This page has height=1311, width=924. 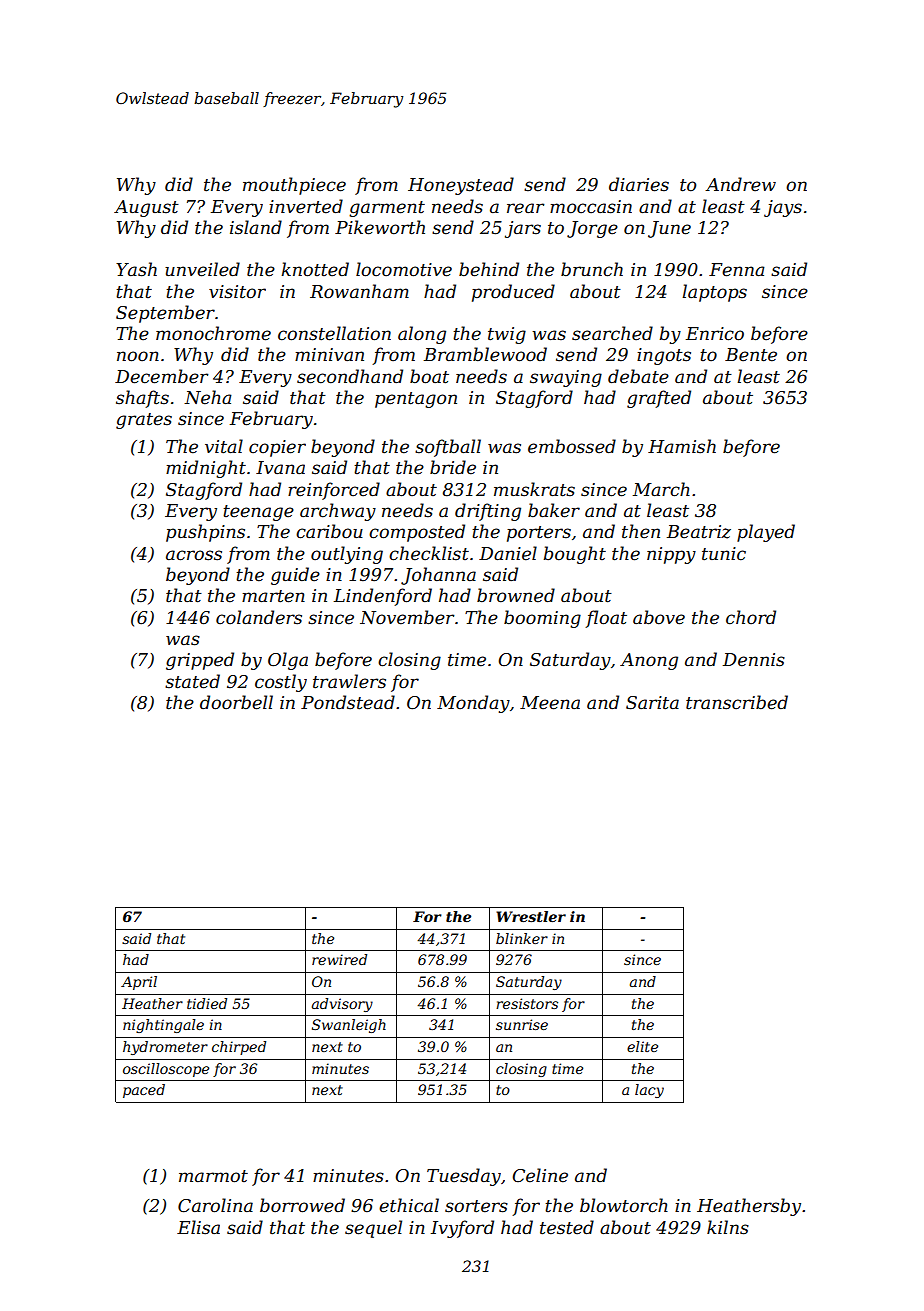 What do you see at coordinates (339, 959) in the page?
I see `rewired` at bounding box center [339, 959].
